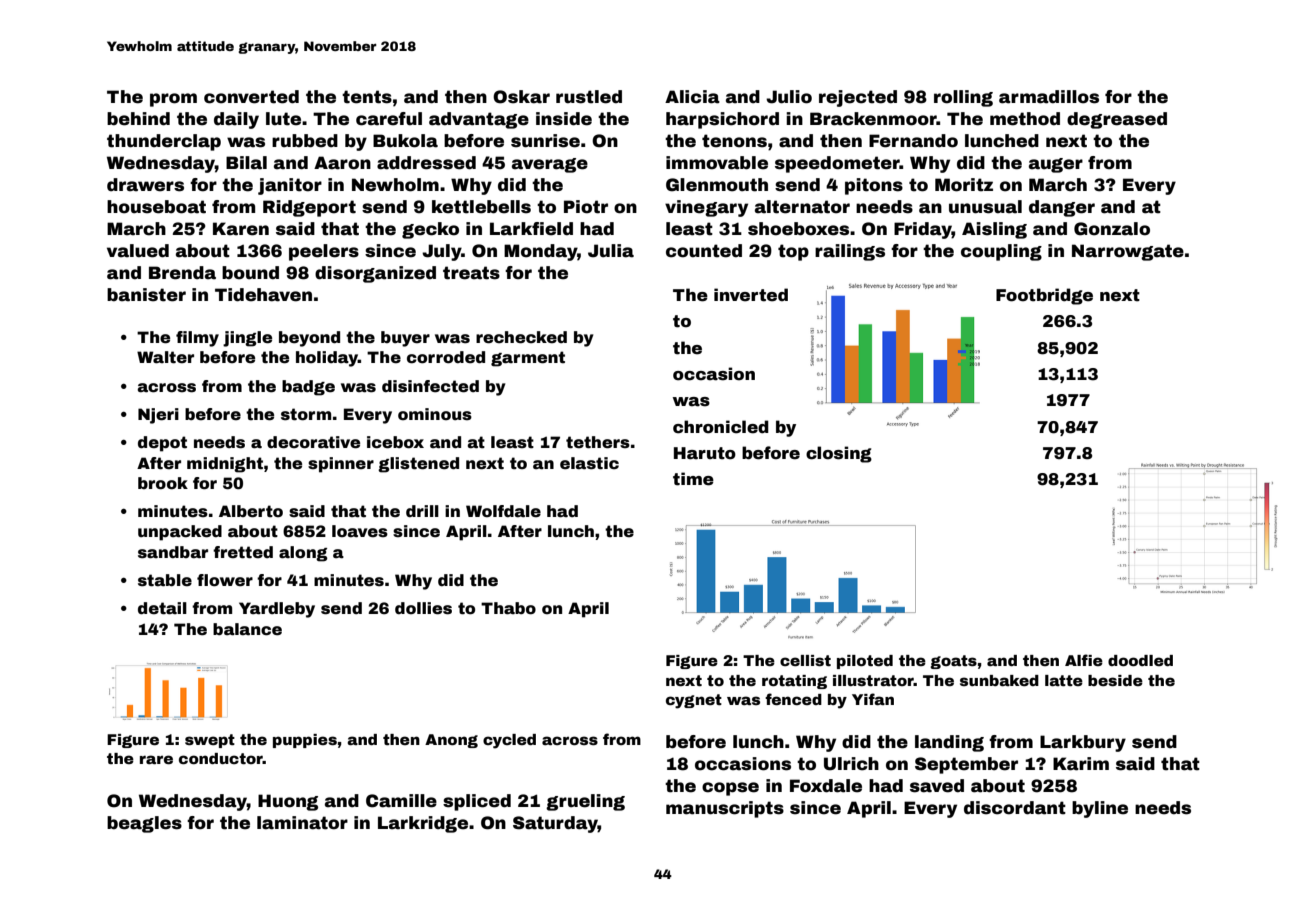 Image resolution: width=1308 pixels, height=924 pixels. Describe the element at coordinates (477, 802) in the page. I see `spliced` at that location.
